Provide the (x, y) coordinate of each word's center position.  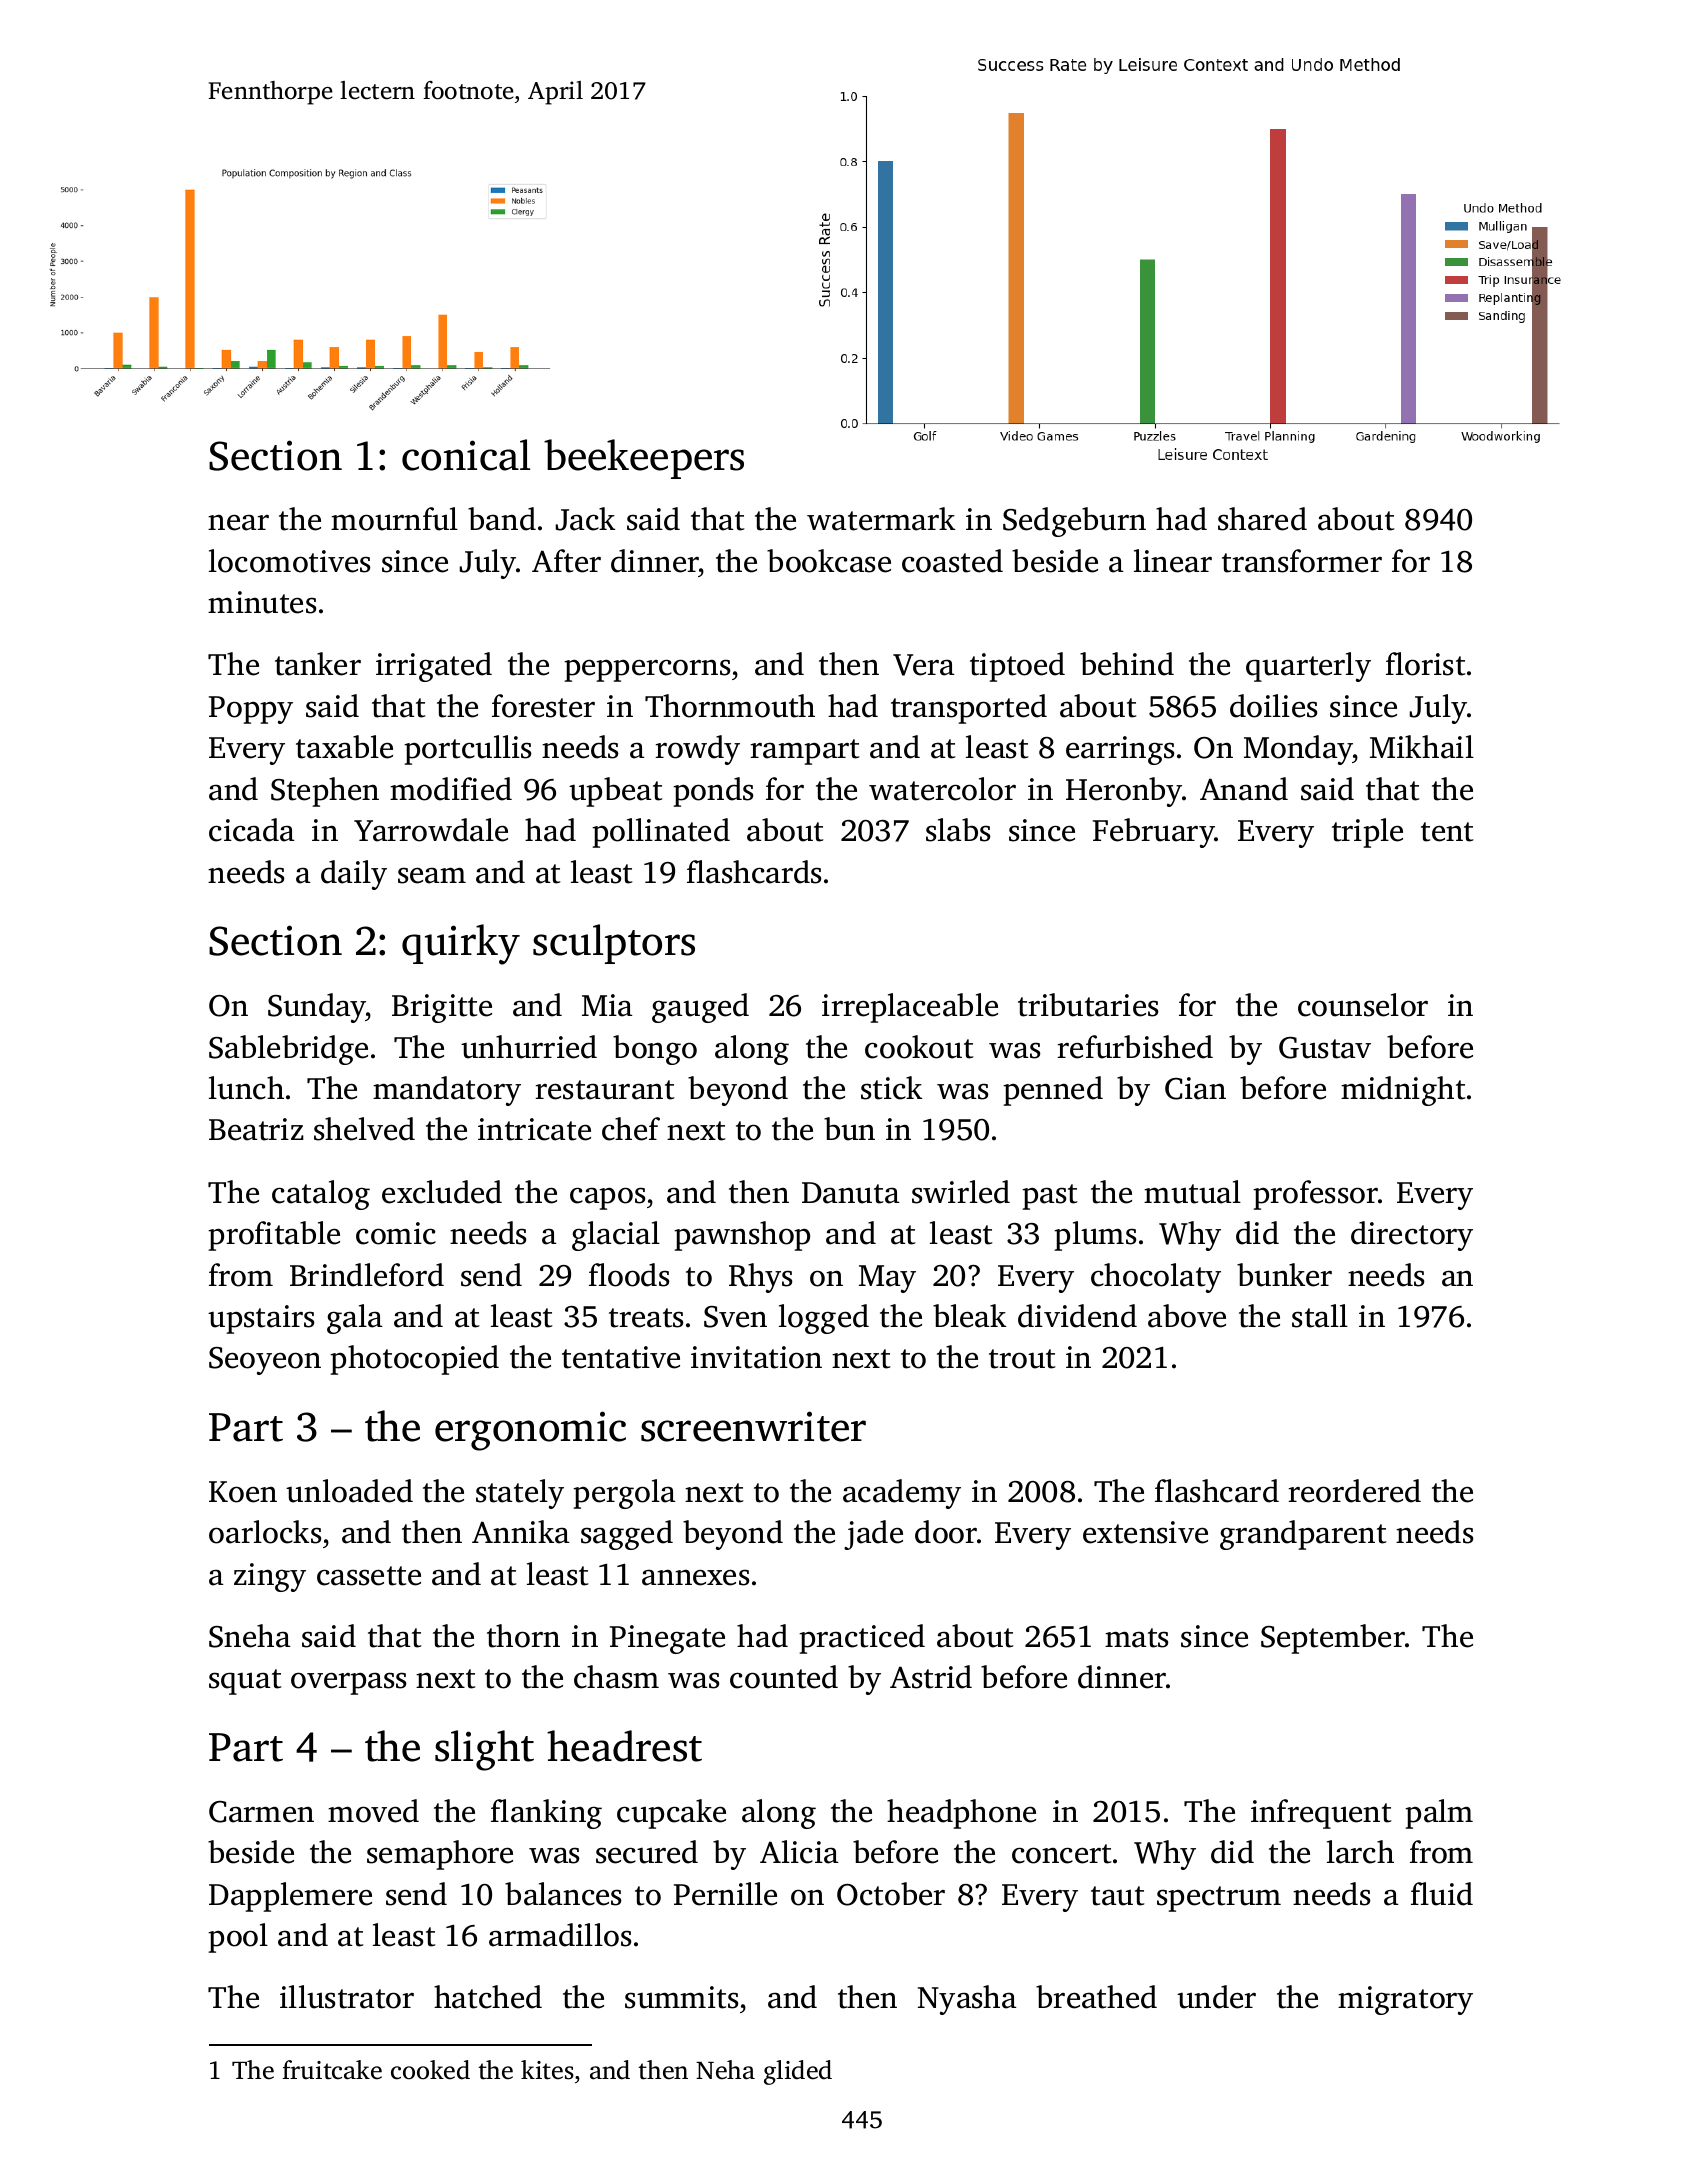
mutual (1192, 1192)
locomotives (289, 561)
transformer (1302, 561)
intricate (534, 1129)
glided (798, 2072)
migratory (1405, 2000)
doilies (1273, 706)
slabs (958, 830)
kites (547, 2070)
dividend (1077, 1316)
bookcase (829, 561)
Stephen (325, 792)
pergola (624, 1494)
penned (1053, 1091)
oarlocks (265, 1532)
